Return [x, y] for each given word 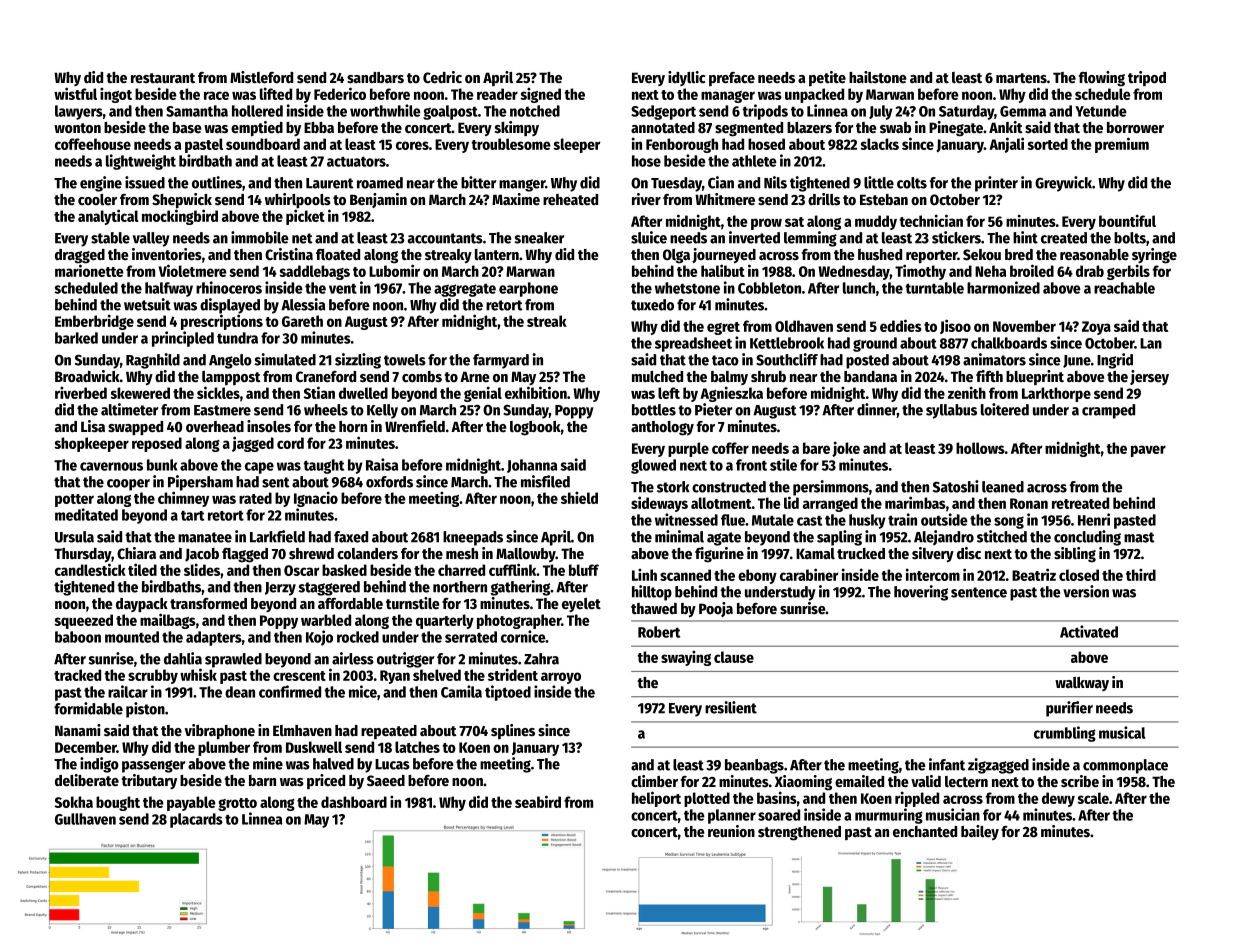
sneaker [539, 238]
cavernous [111, 466]
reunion [731, 831]
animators [994, 359]
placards [196, 820]
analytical [108, 217]
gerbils [1128, 272]
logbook [535, 428]
